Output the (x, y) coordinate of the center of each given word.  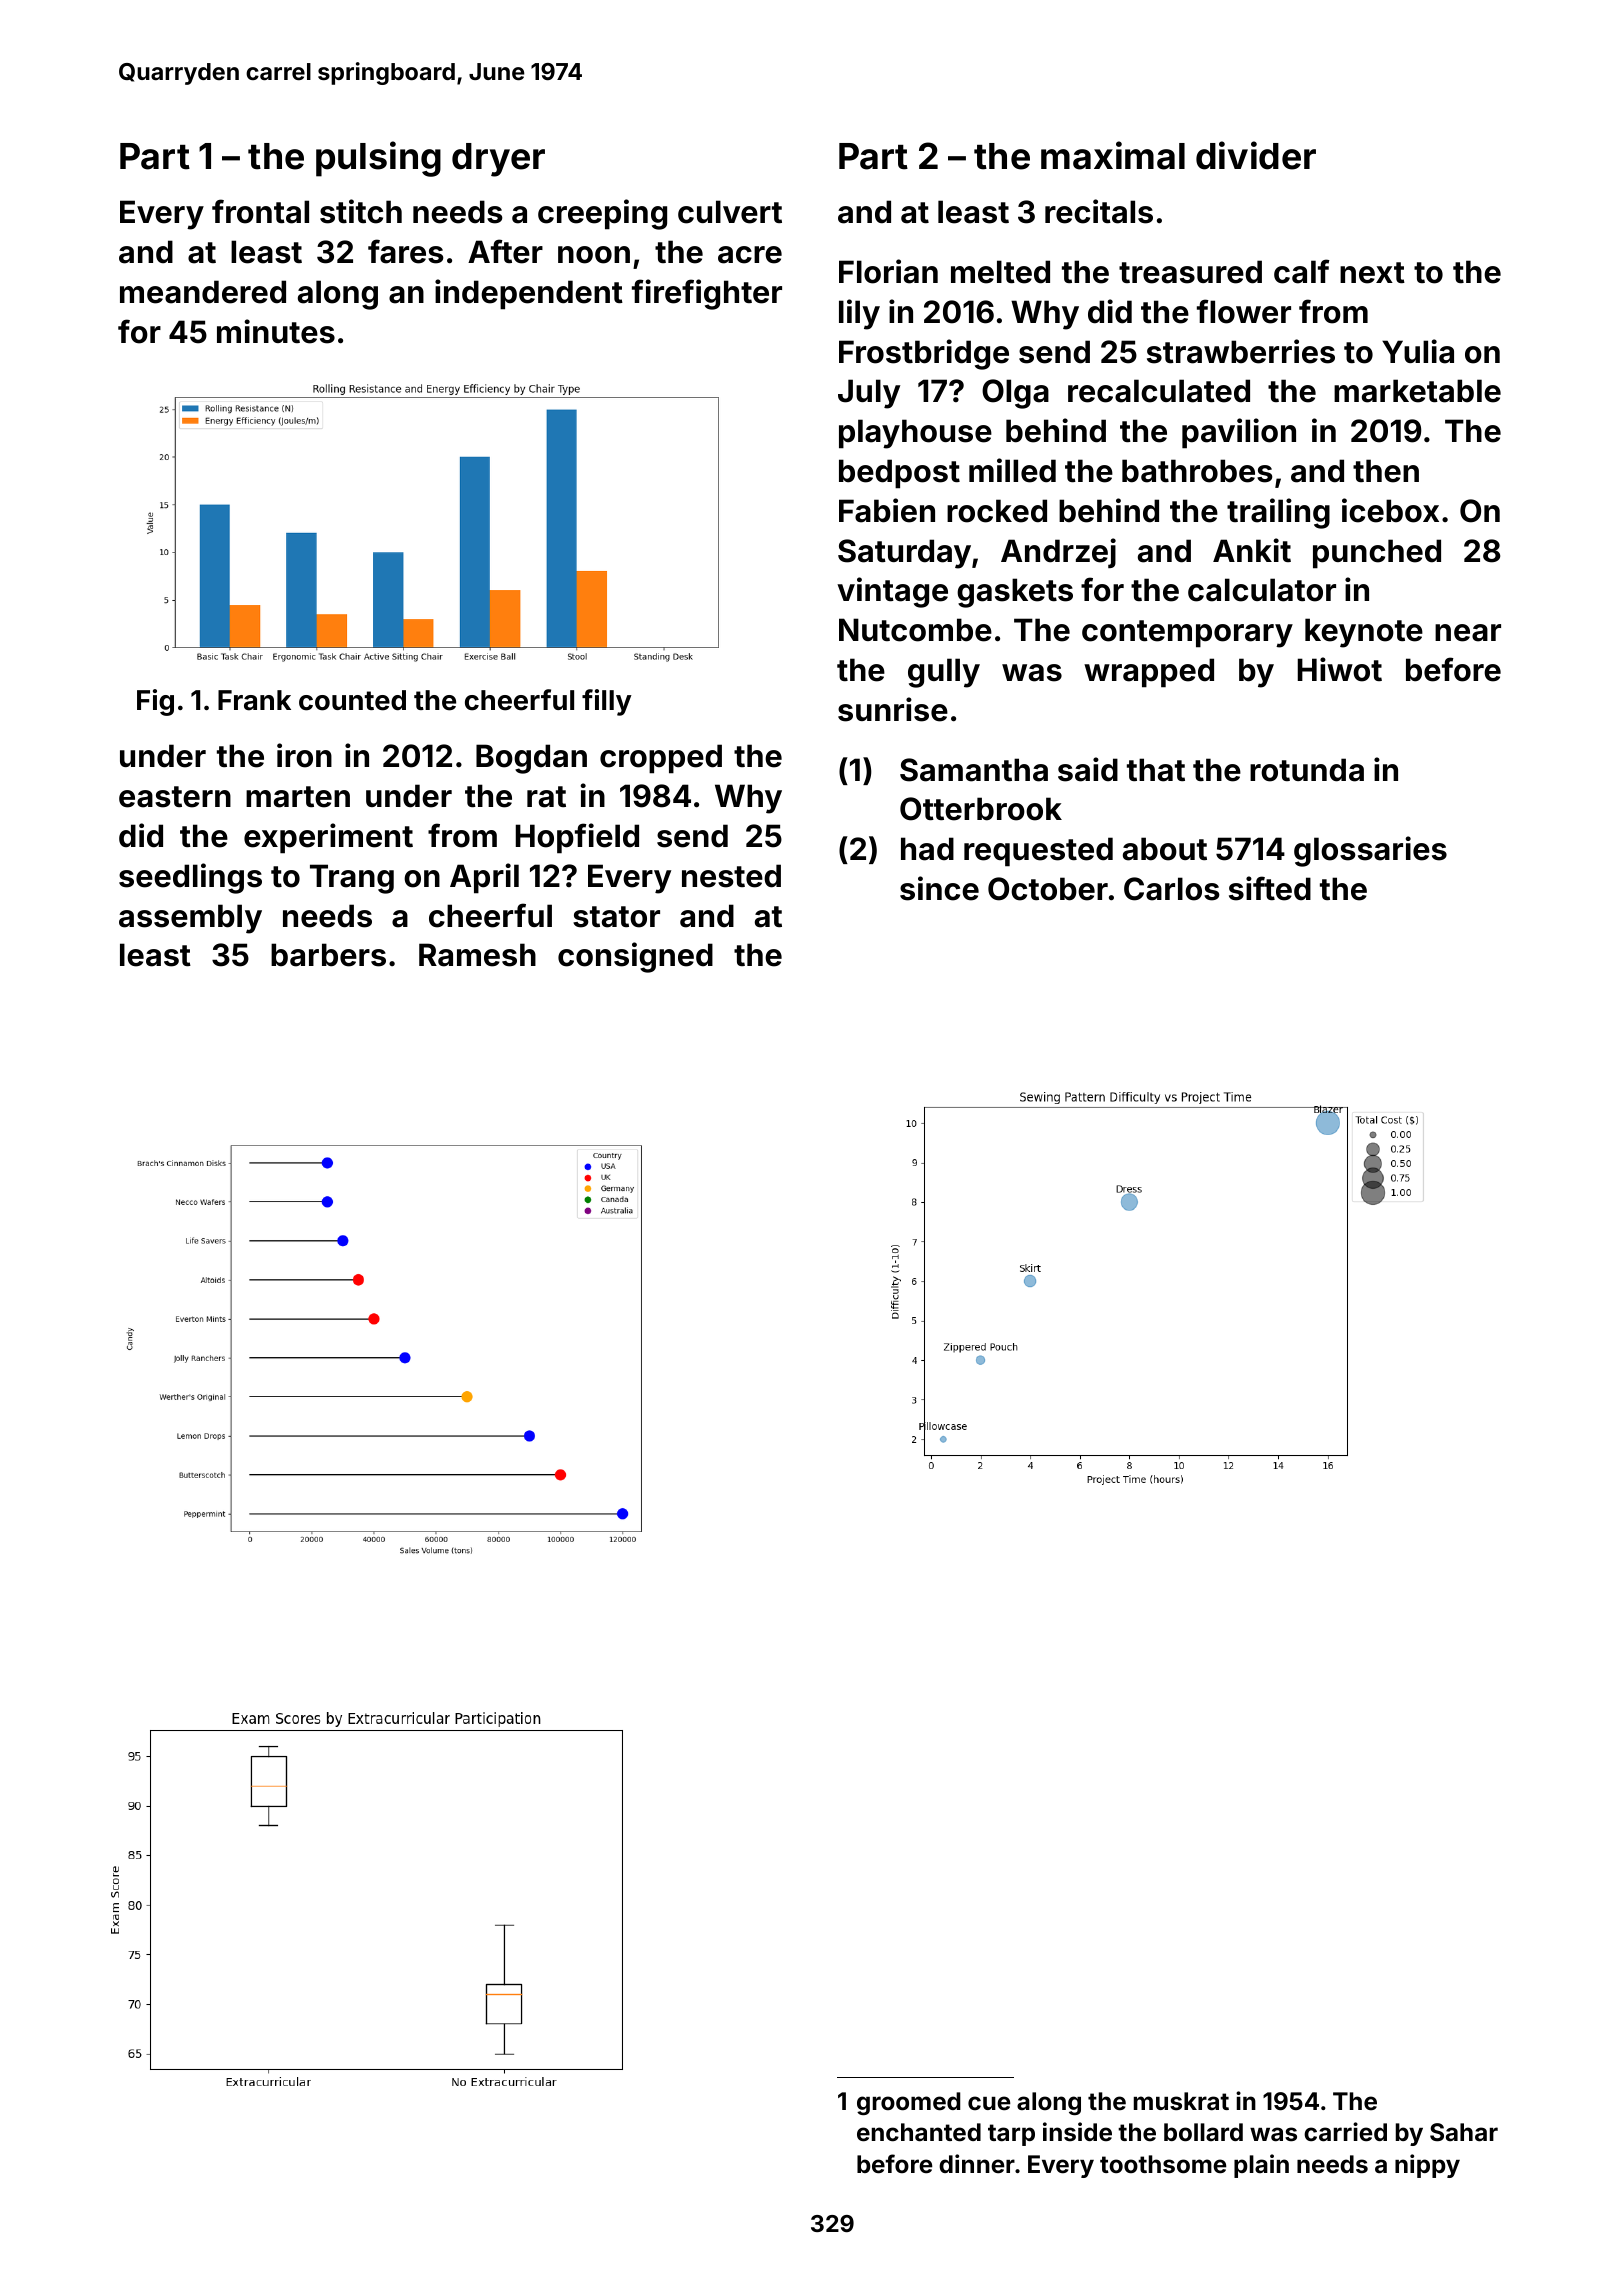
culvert (730, 212)
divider (1256, 155)
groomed (908, 2103)
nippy (1427, 2166)
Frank (254, 700)
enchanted (919, 2132)
